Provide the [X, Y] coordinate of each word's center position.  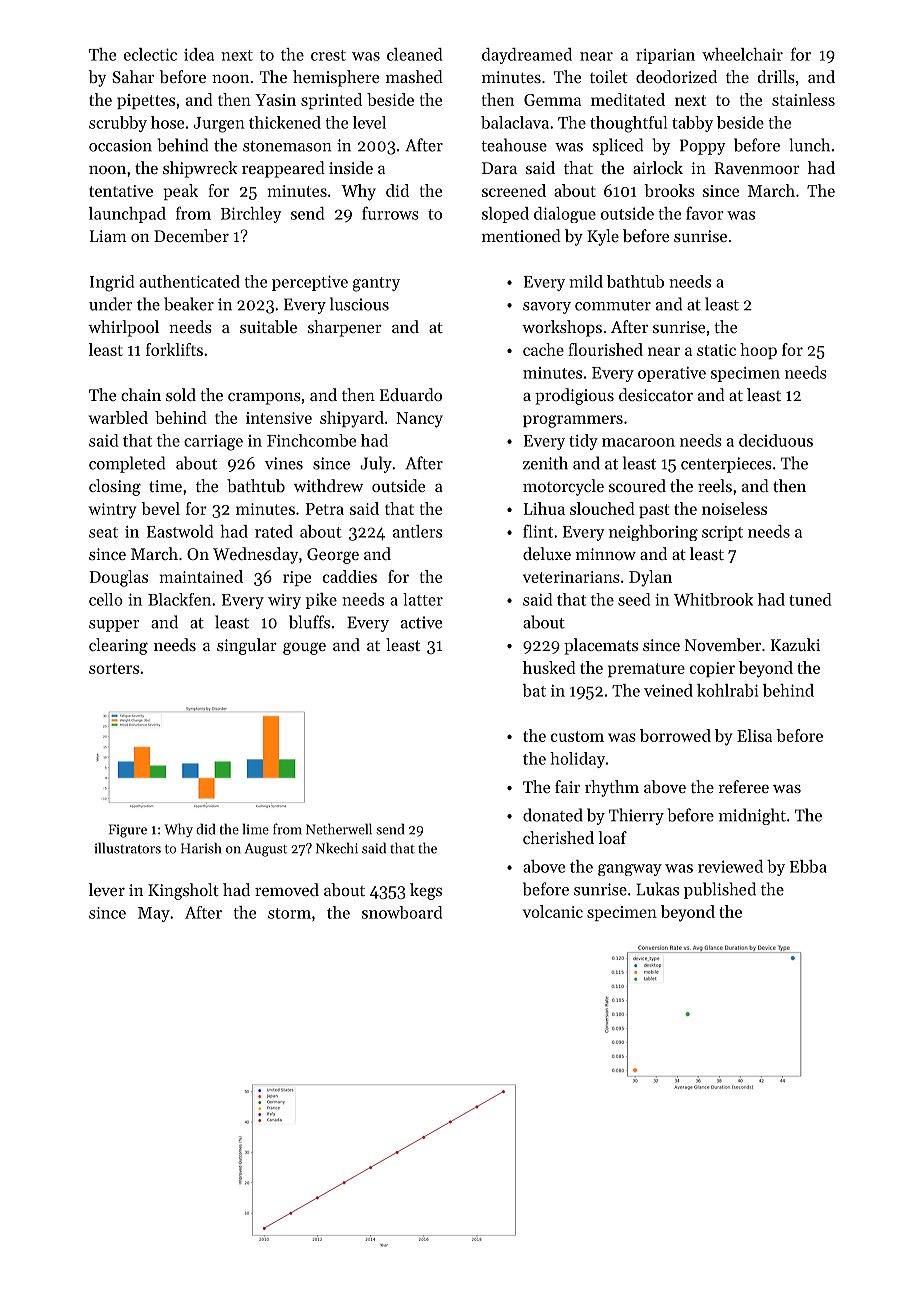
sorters [114, 668]
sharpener [345, 328]
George [333, 556]
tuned [810, 599]
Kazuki [795, 644]
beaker [189, 304]
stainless [803, 99]
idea [199, 54]
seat [103, 532]
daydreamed [527, 56]
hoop [758, 351]
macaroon [638, 442]
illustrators [127, 848]
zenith [545, 463]
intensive [279, 418]
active [421, 622]
